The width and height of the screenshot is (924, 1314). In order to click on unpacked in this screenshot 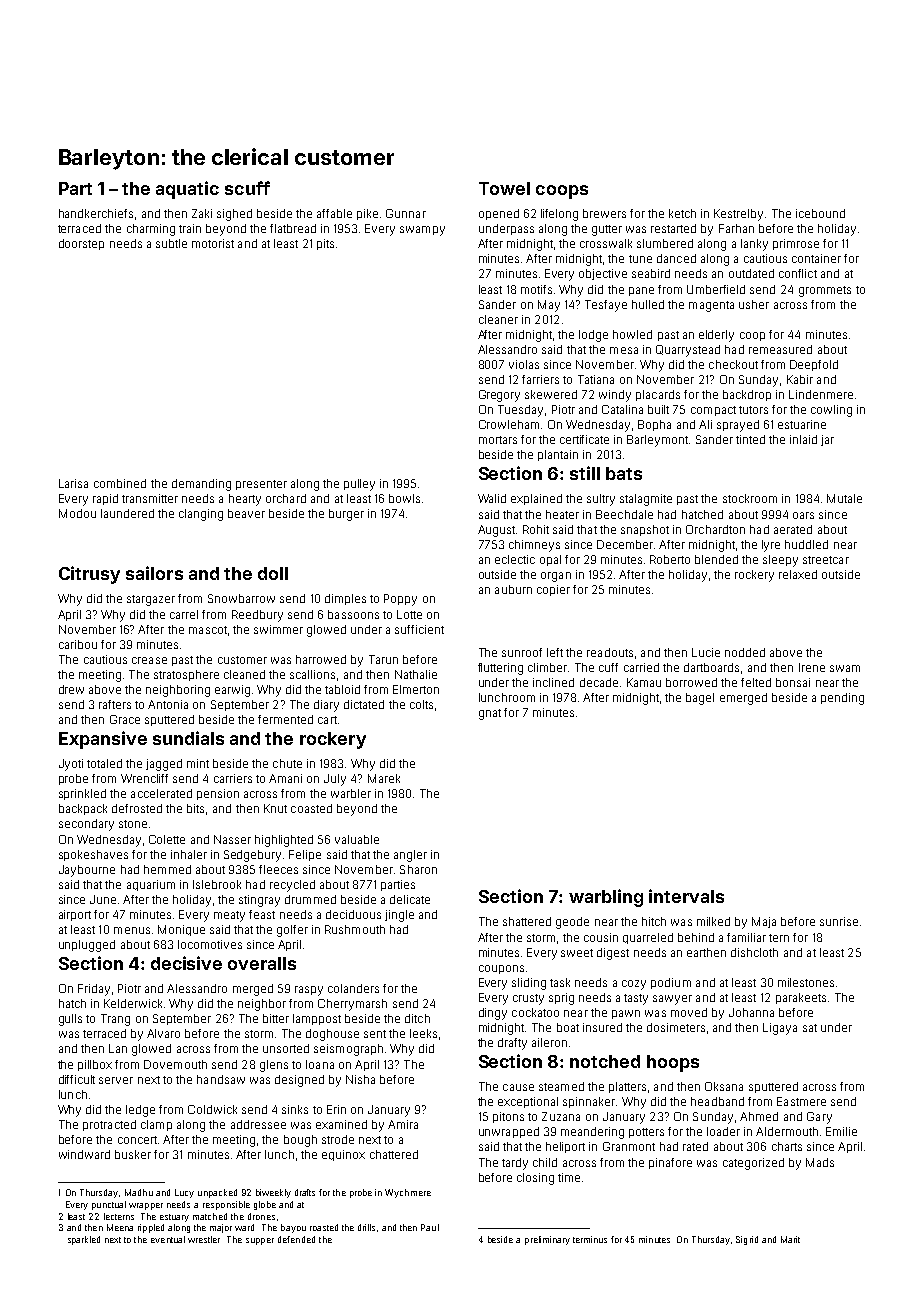, I will do `click(217, 1193)`.
